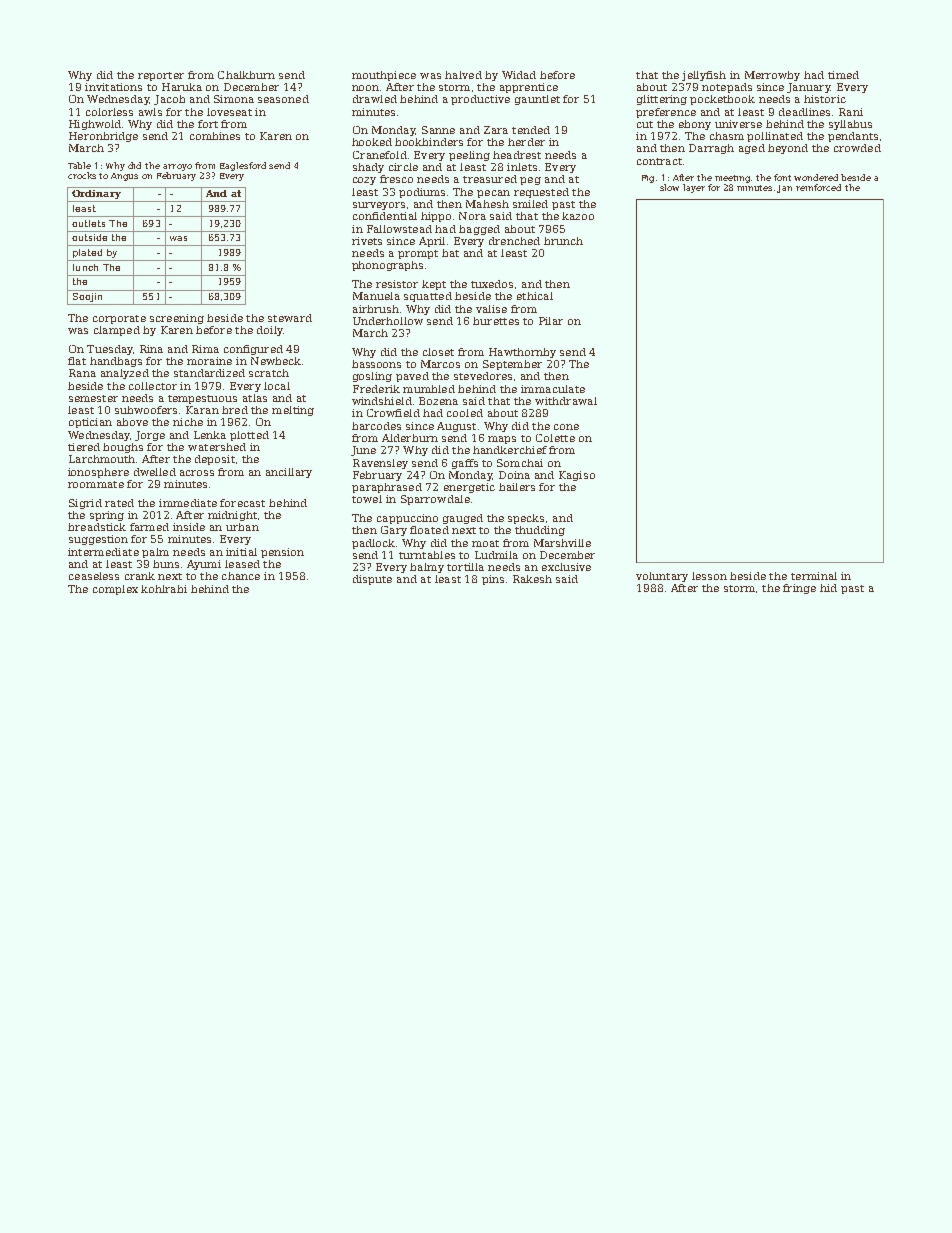  What do you see at coordinates (90, 423) in the document?
I see `optician` at bounding box center [90, 423].
